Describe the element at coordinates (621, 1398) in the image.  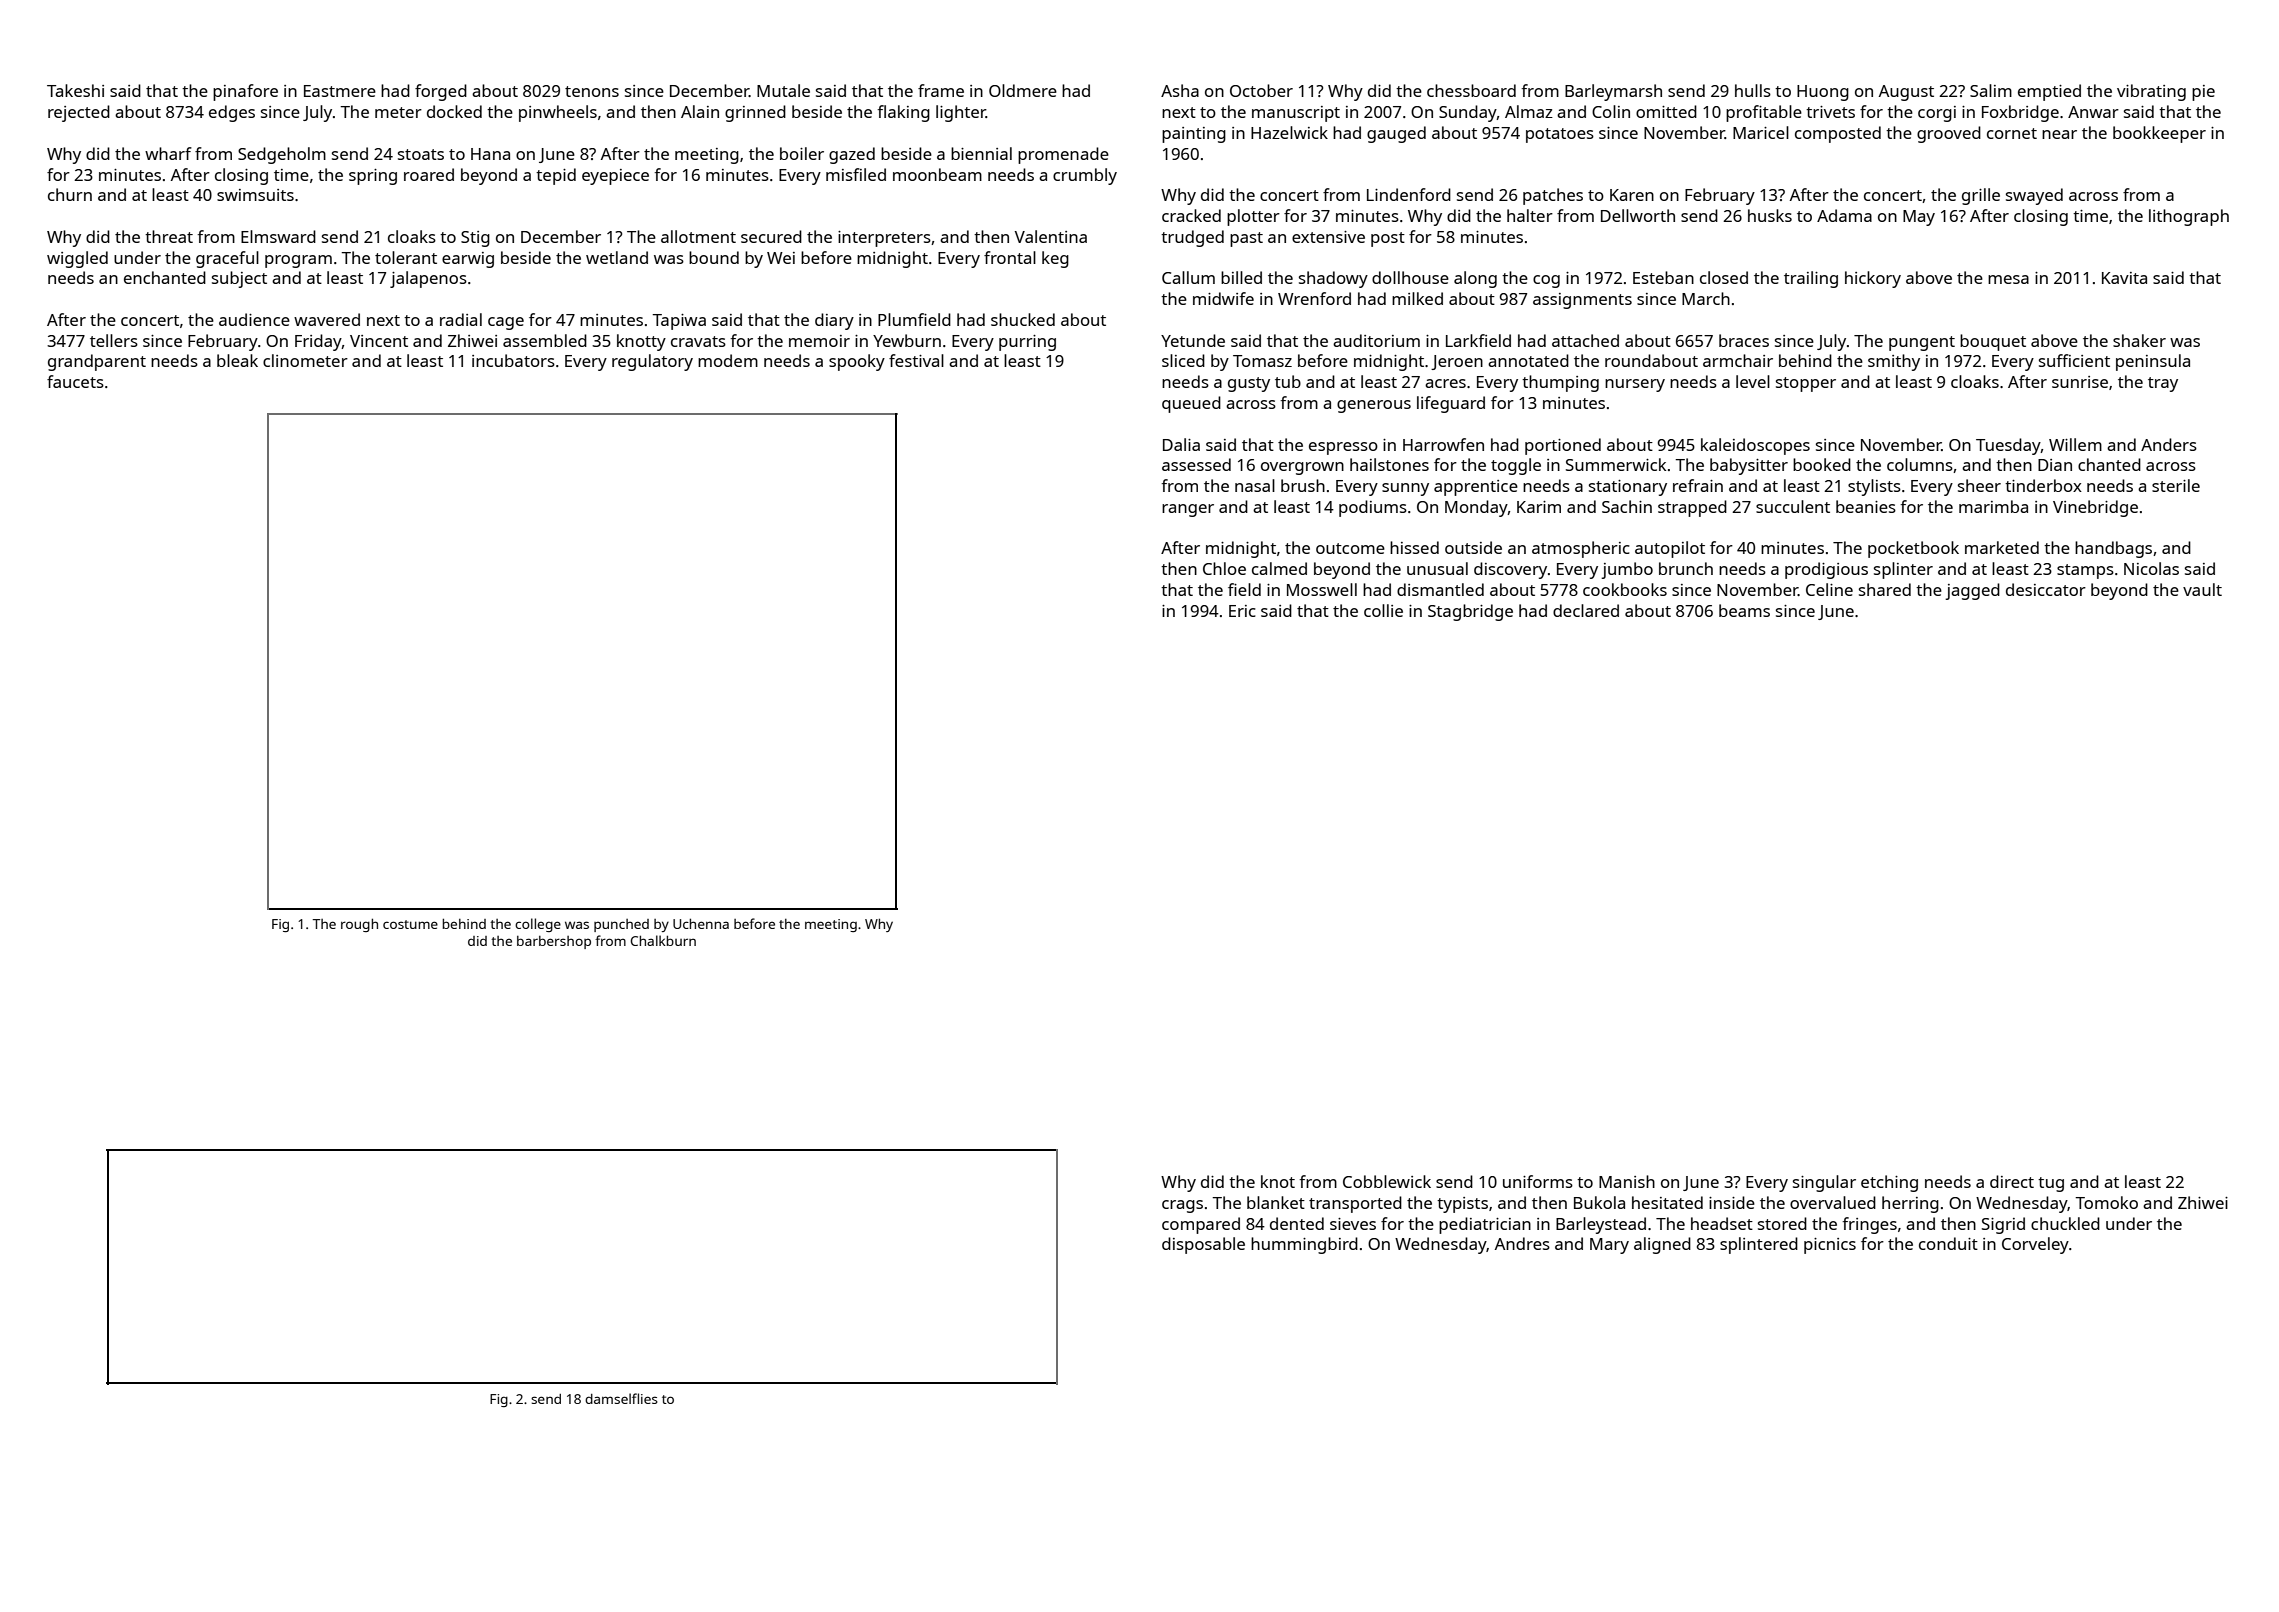
I see `damselflies` at that location.
